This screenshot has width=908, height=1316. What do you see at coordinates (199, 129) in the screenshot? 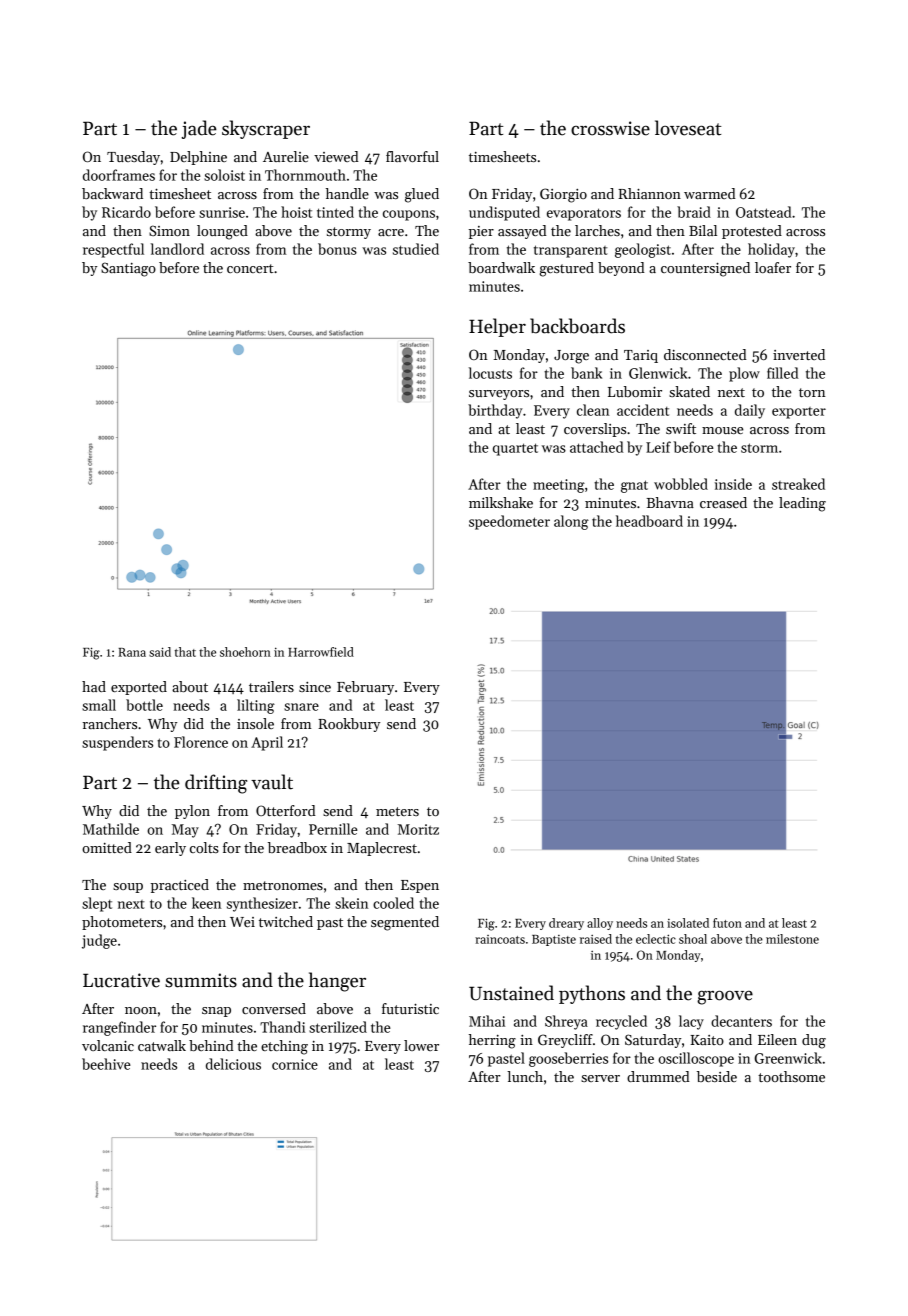
I see `jade` at bounding box center [199, 129].
